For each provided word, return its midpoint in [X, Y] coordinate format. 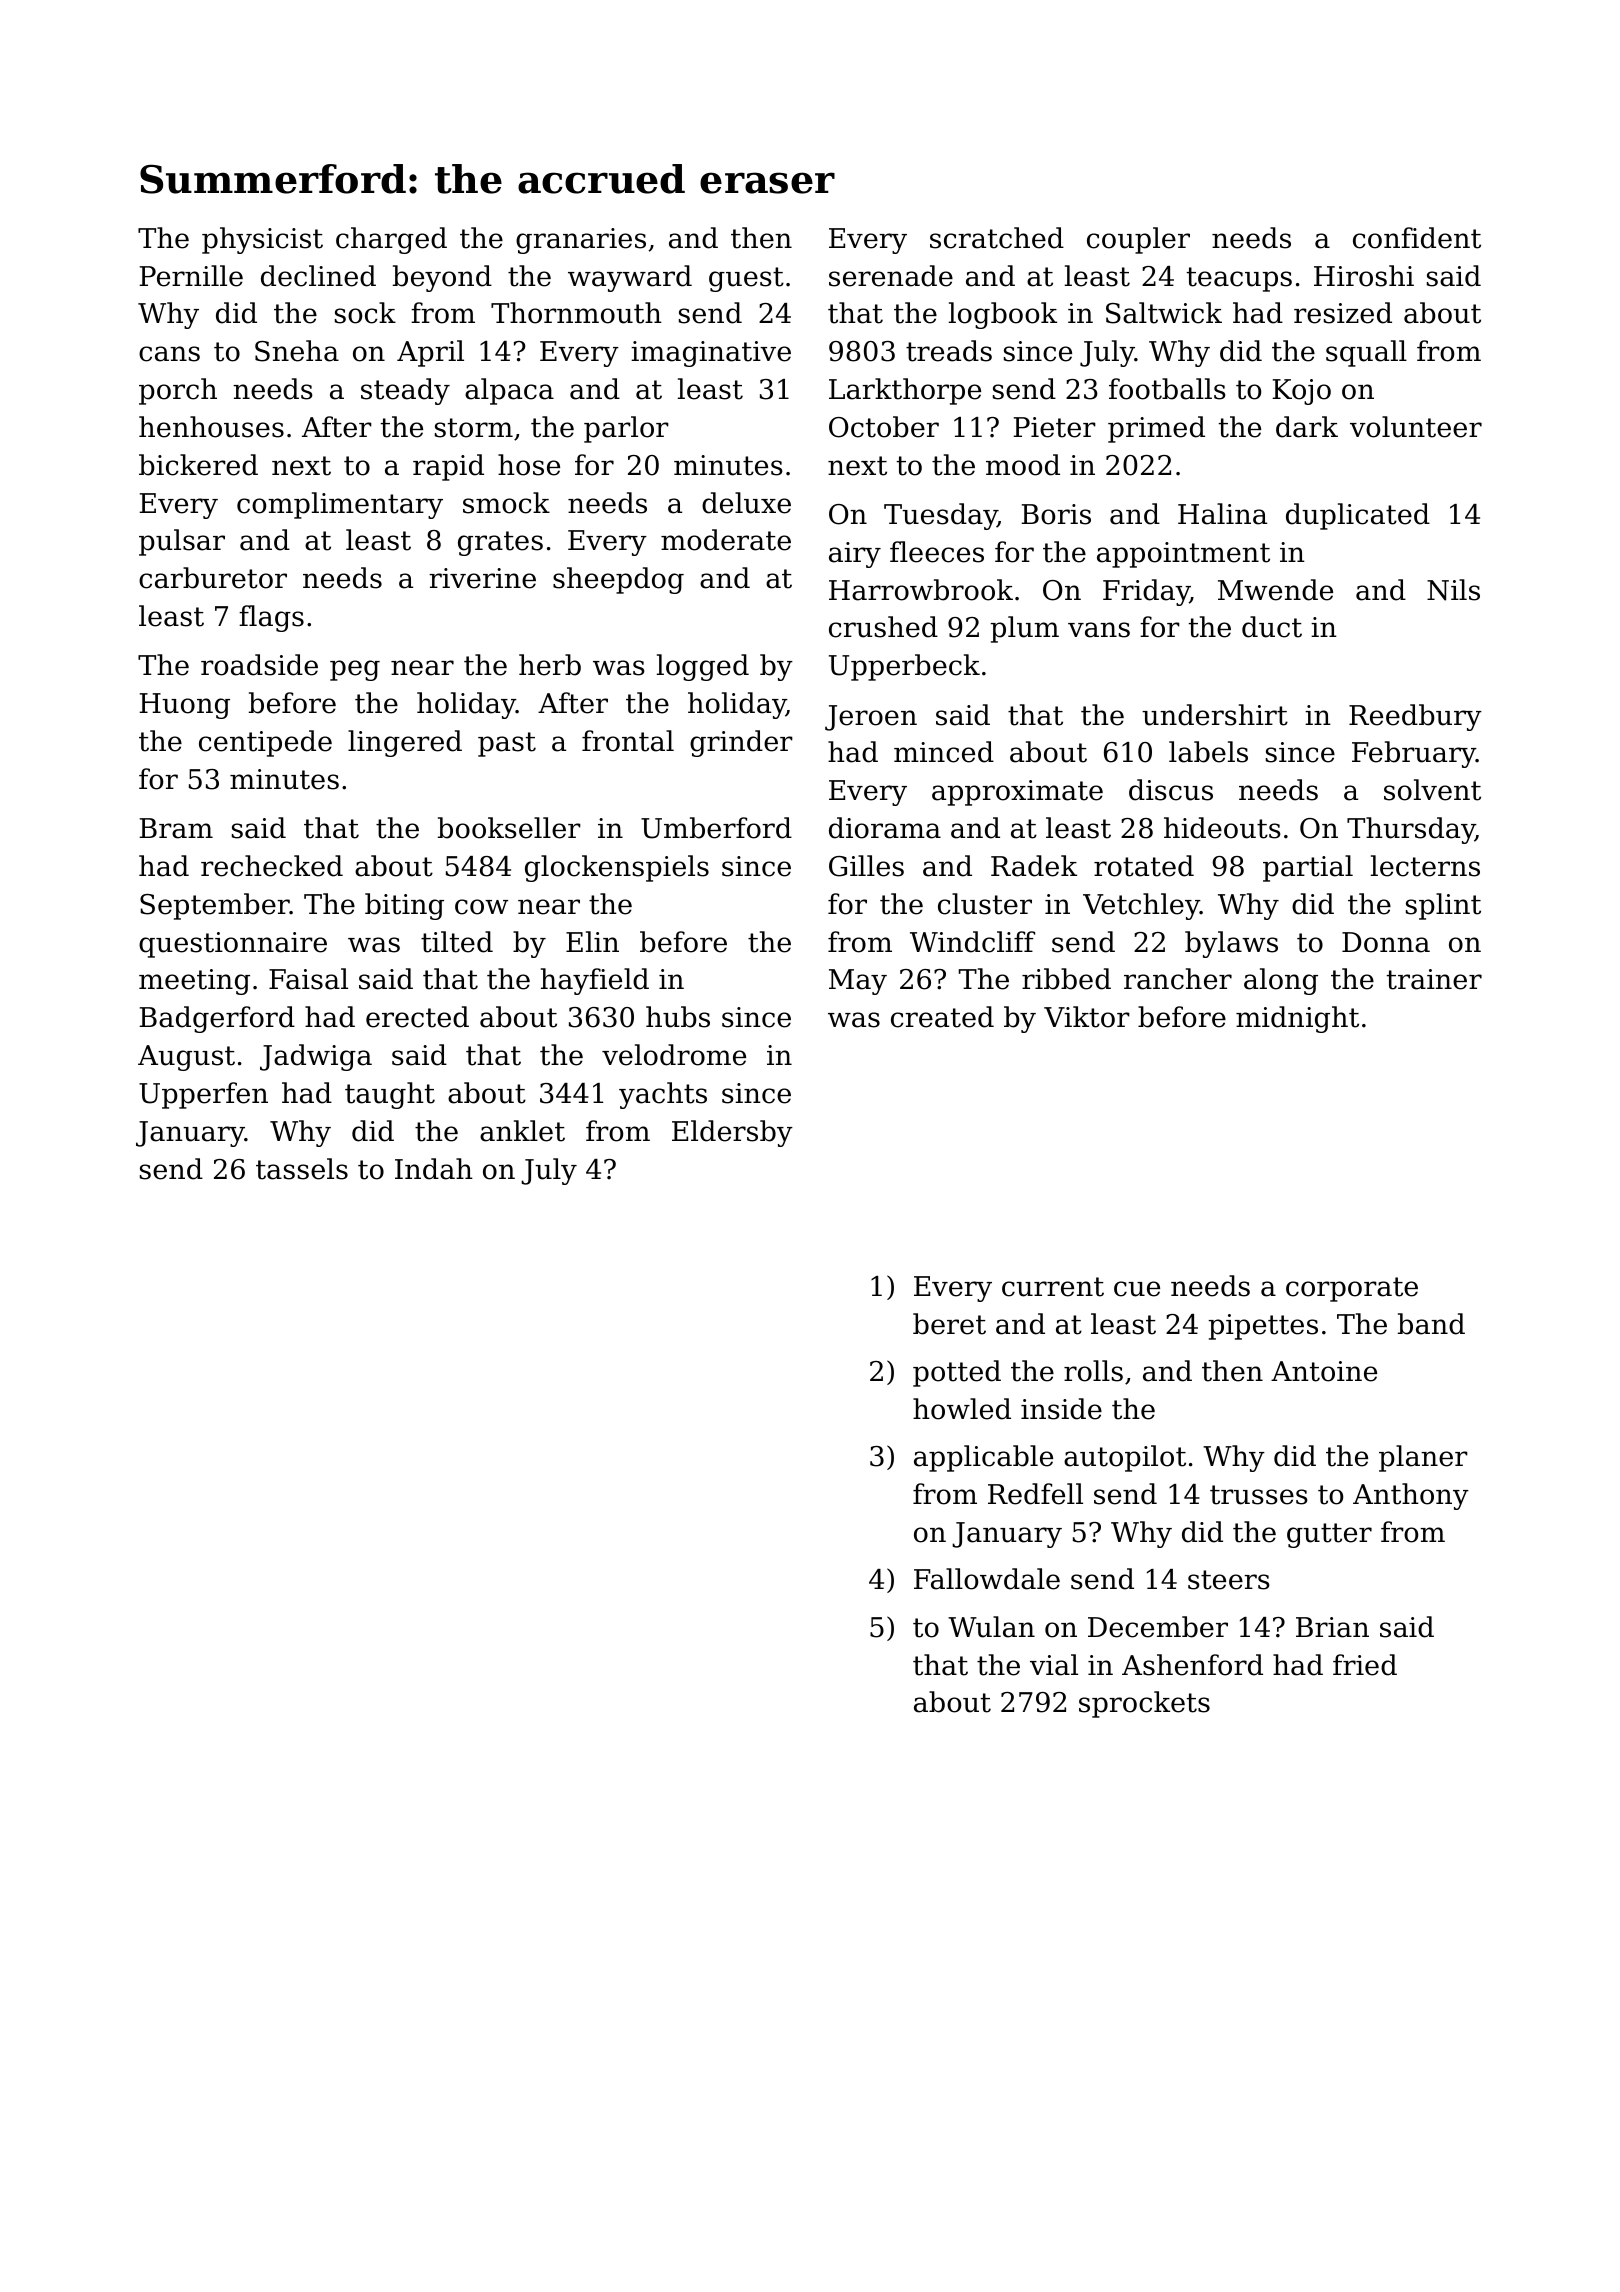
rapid [448, 467]
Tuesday [940, 516]
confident [1417, 238]
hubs [678, 1017]
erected [417, 1017]
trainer [1434, 979]
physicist [262, 240]
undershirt [1215, 715]
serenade [891, 276]
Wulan [991, 1627]
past [507, 744]
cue [1137, 1289]
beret [949, 1324]
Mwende [1275, 590]
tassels [302, 1169]
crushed [883, 627]
